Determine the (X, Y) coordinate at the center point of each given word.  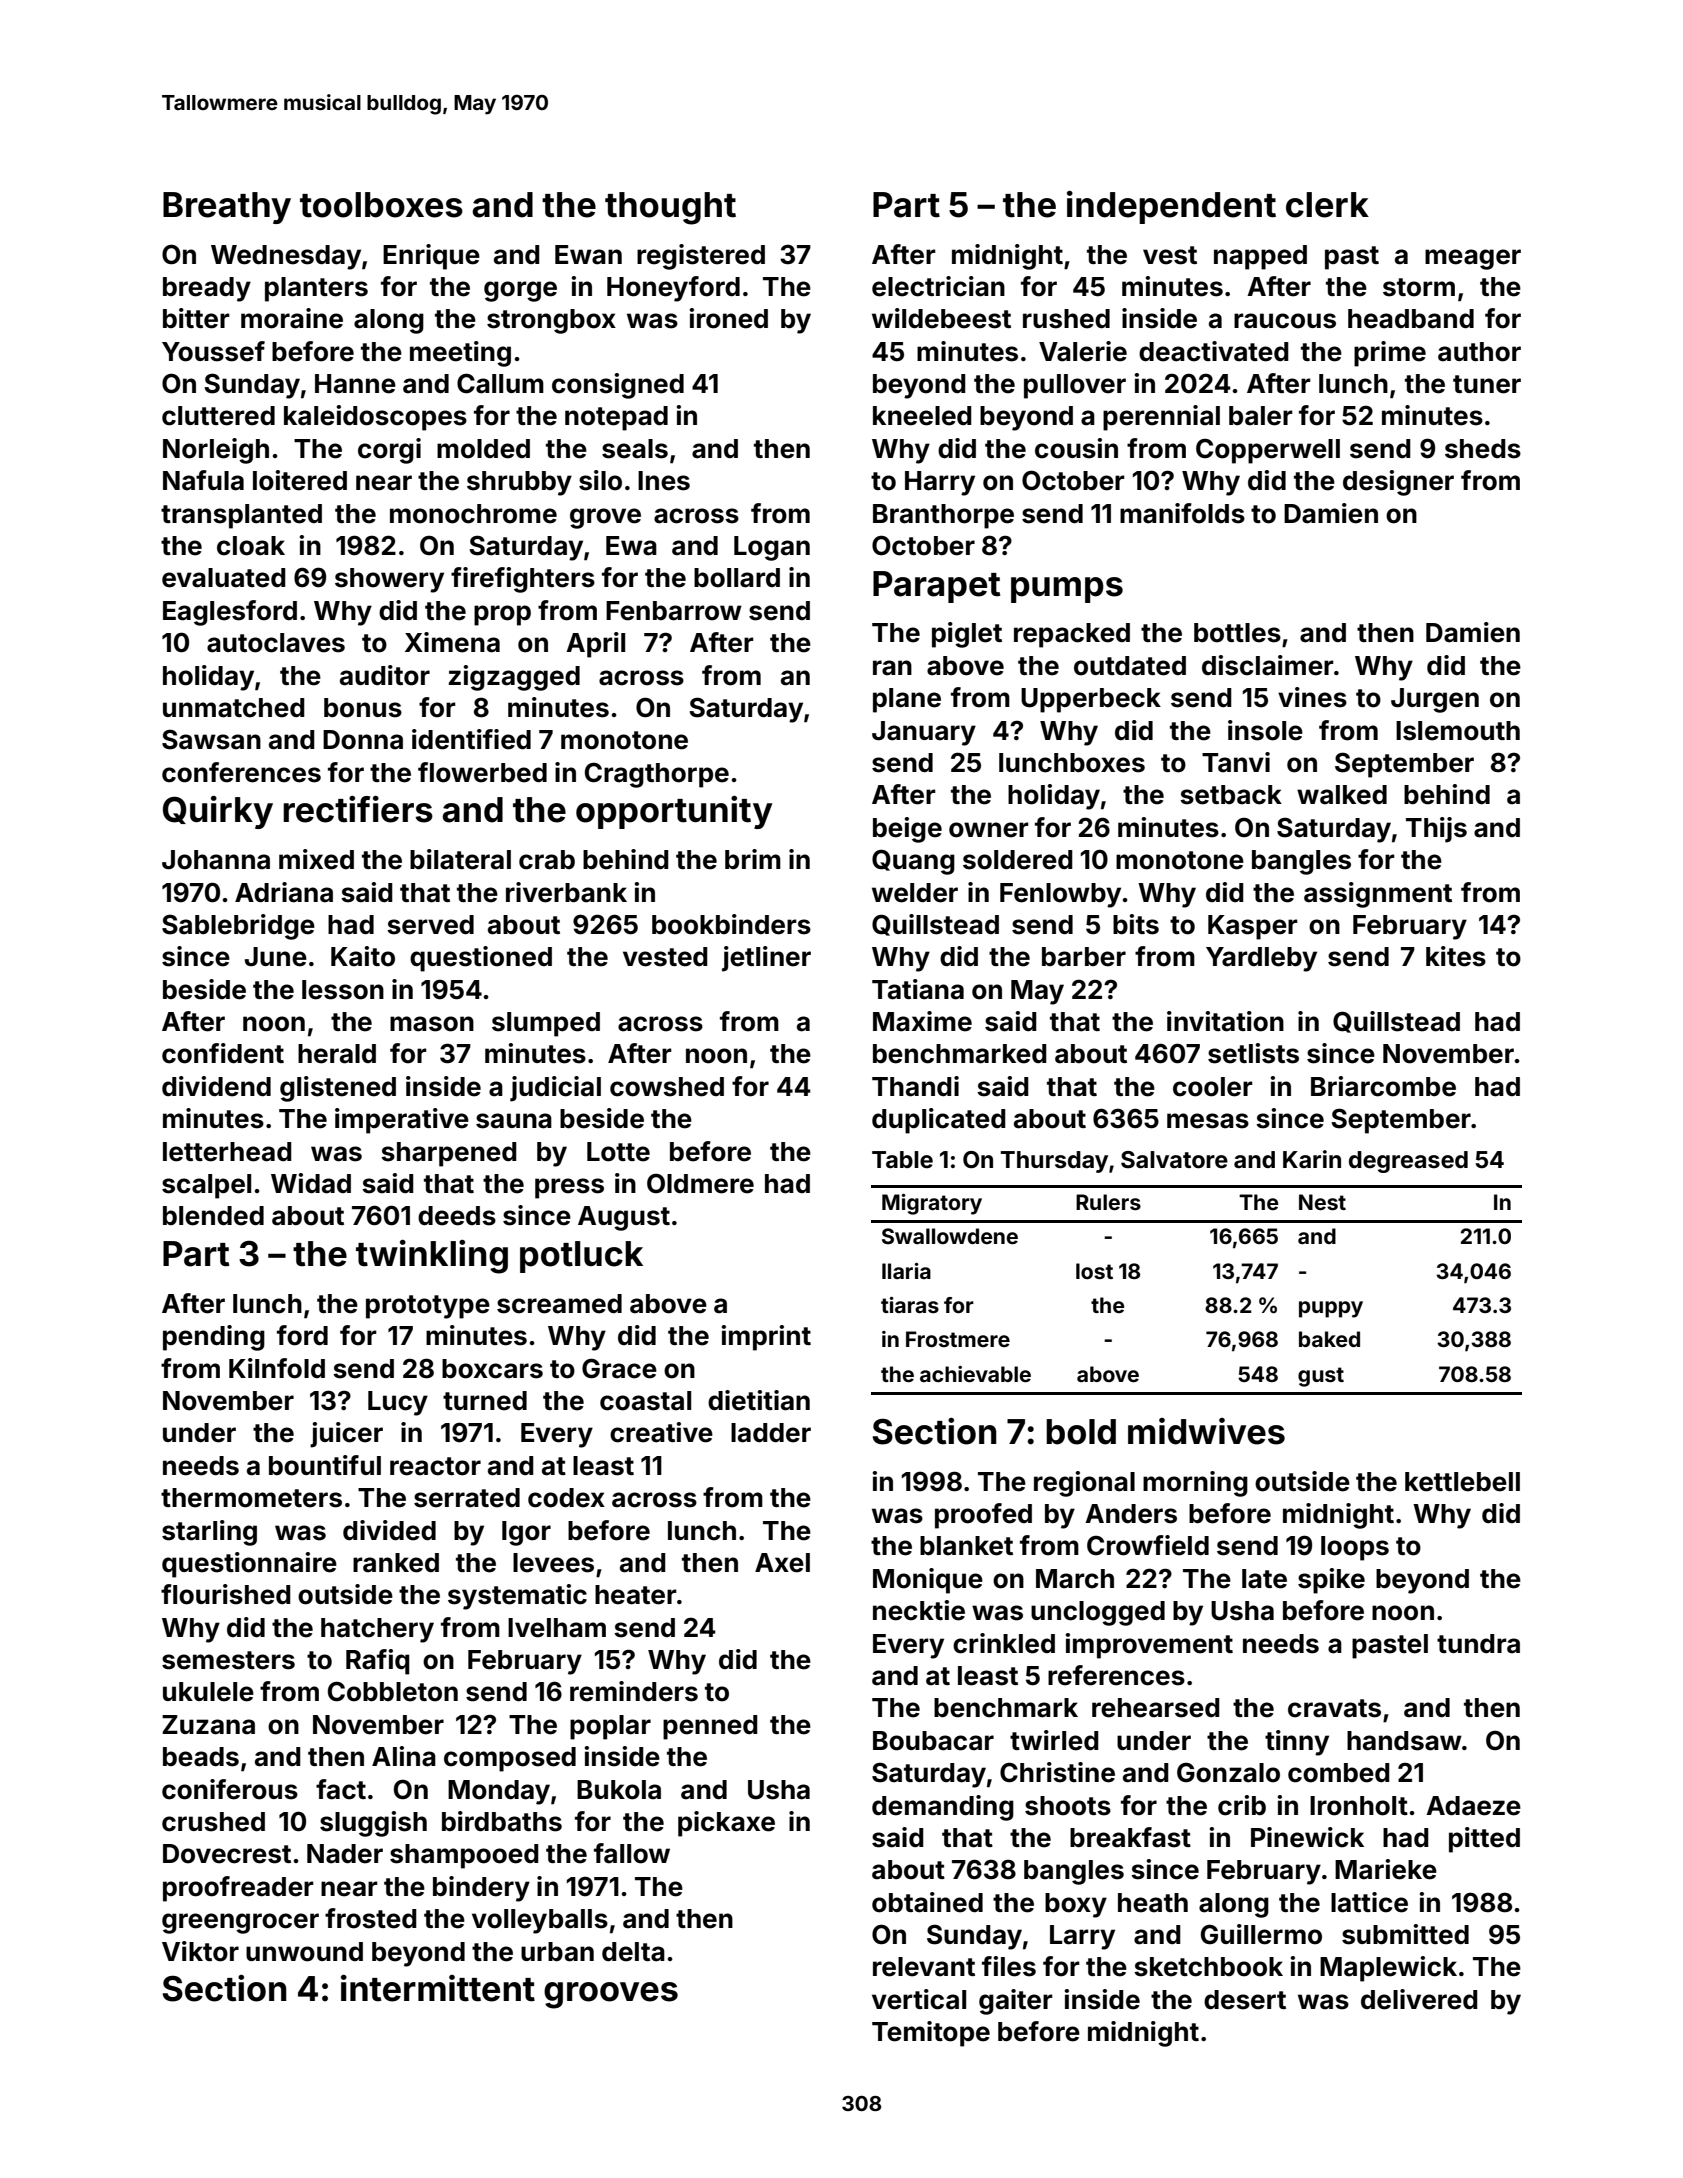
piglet (967, 635)
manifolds (1182, 513)
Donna (363, 740)
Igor (526, 1533)
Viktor (200, 1951)
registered (701, 257)
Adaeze (1473, 1806)
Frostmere (958, 1339)
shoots (1068, 1806)
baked (1329, 1339)
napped (1260, 257)
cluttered (218, 416)
